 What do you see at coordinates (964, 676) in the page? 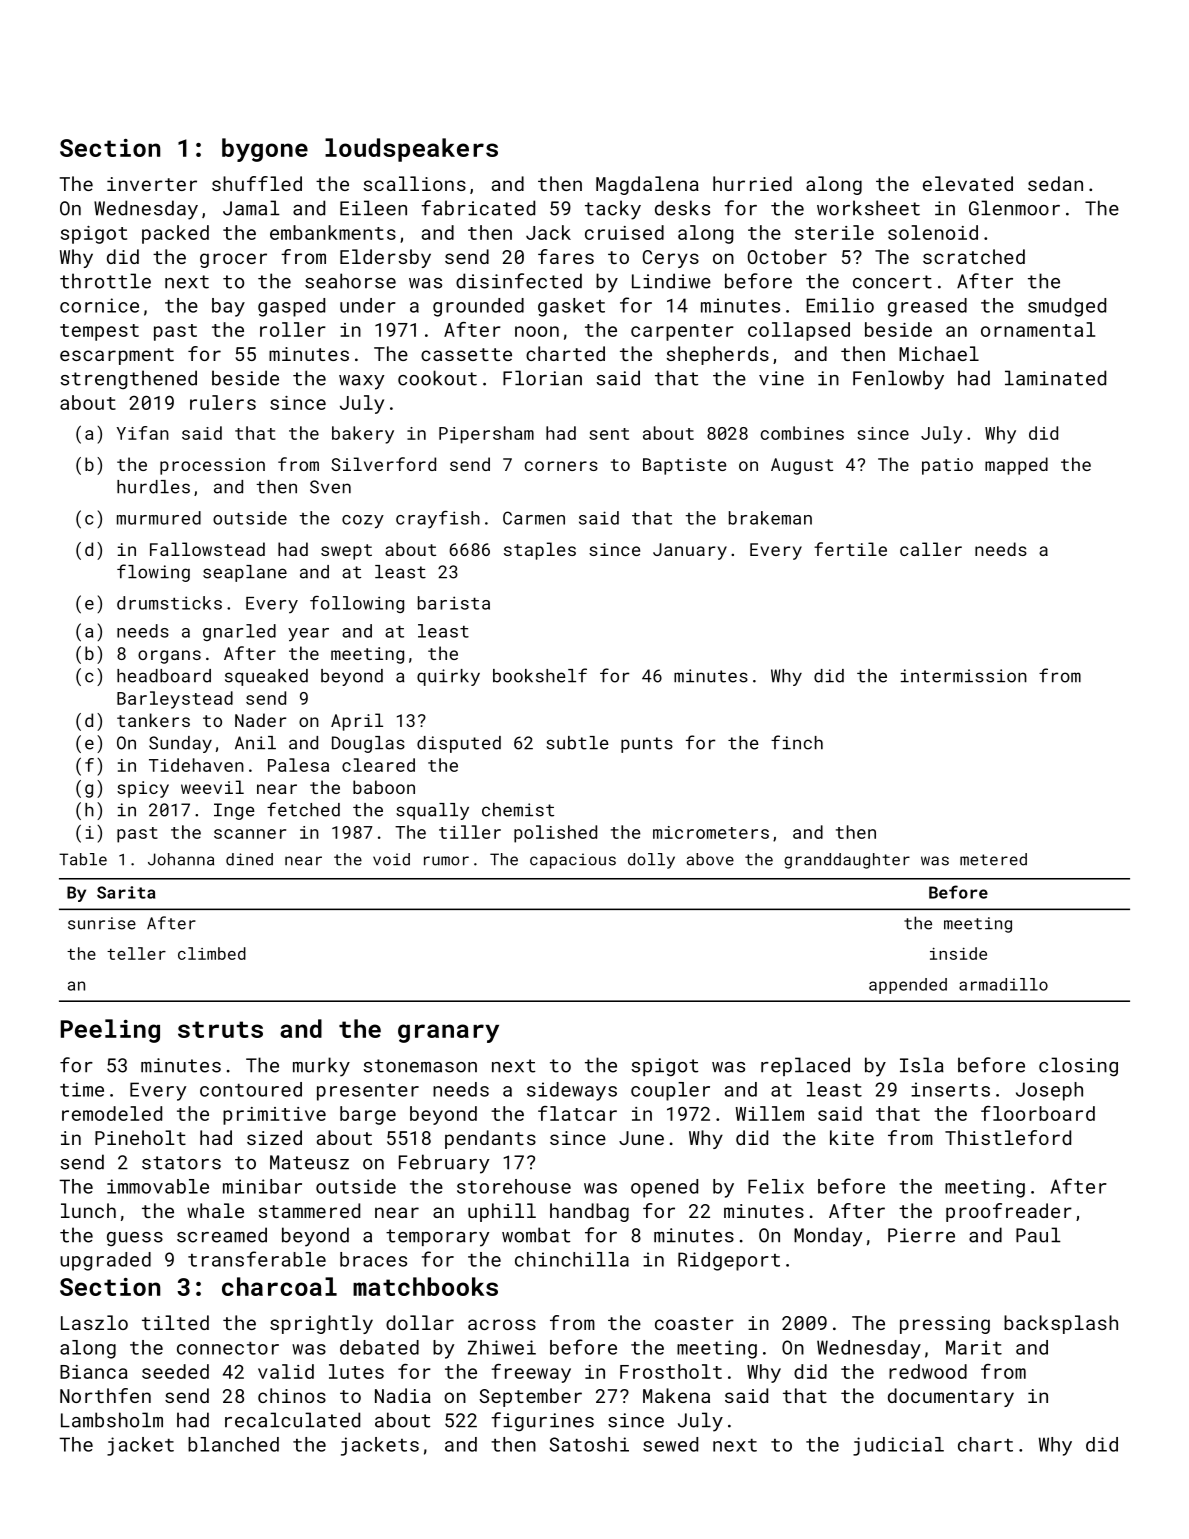
I see `intermission` at bounding box center [964, 676].
